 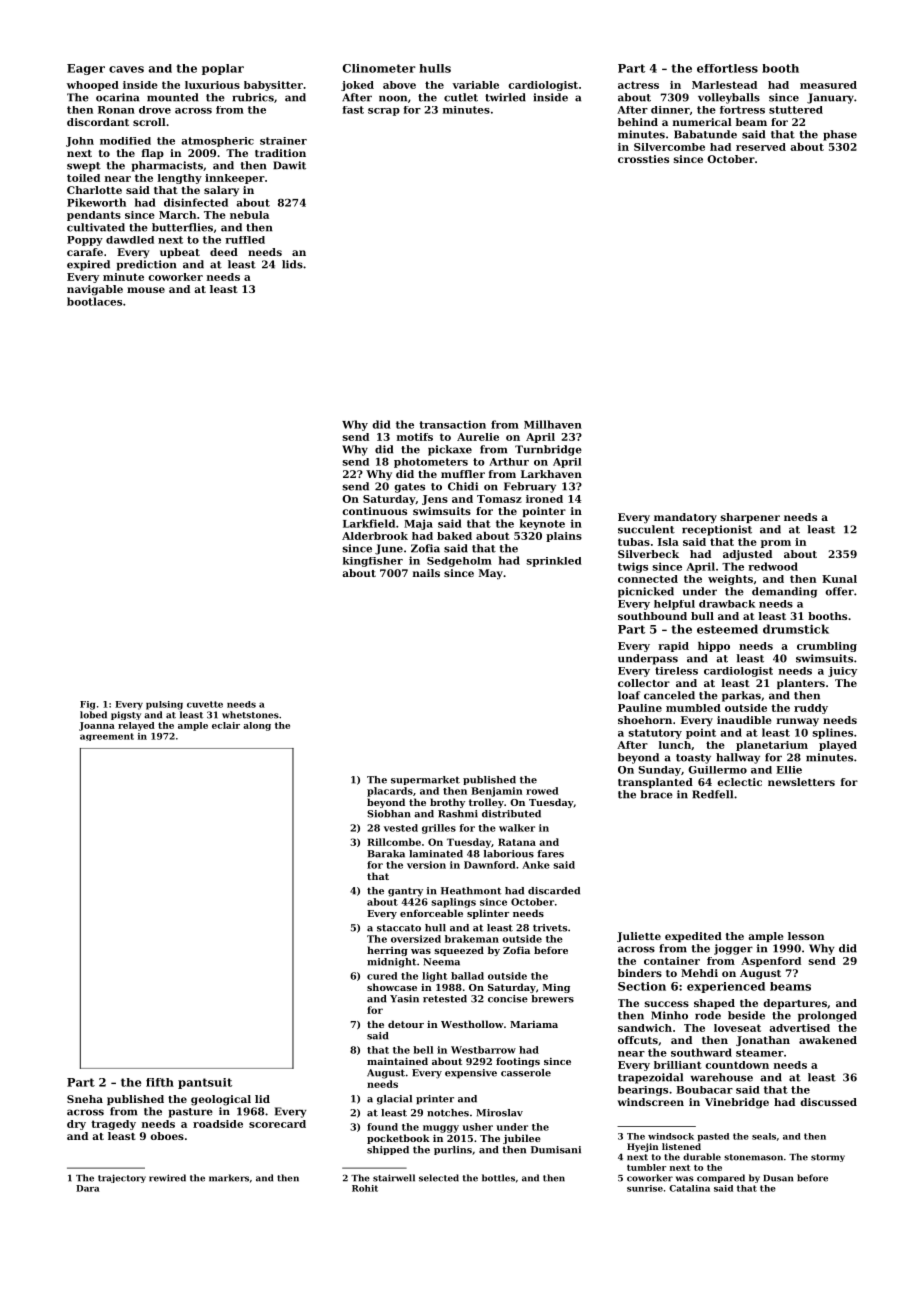 I want to click on crossties, so click(x=643, y=159).
